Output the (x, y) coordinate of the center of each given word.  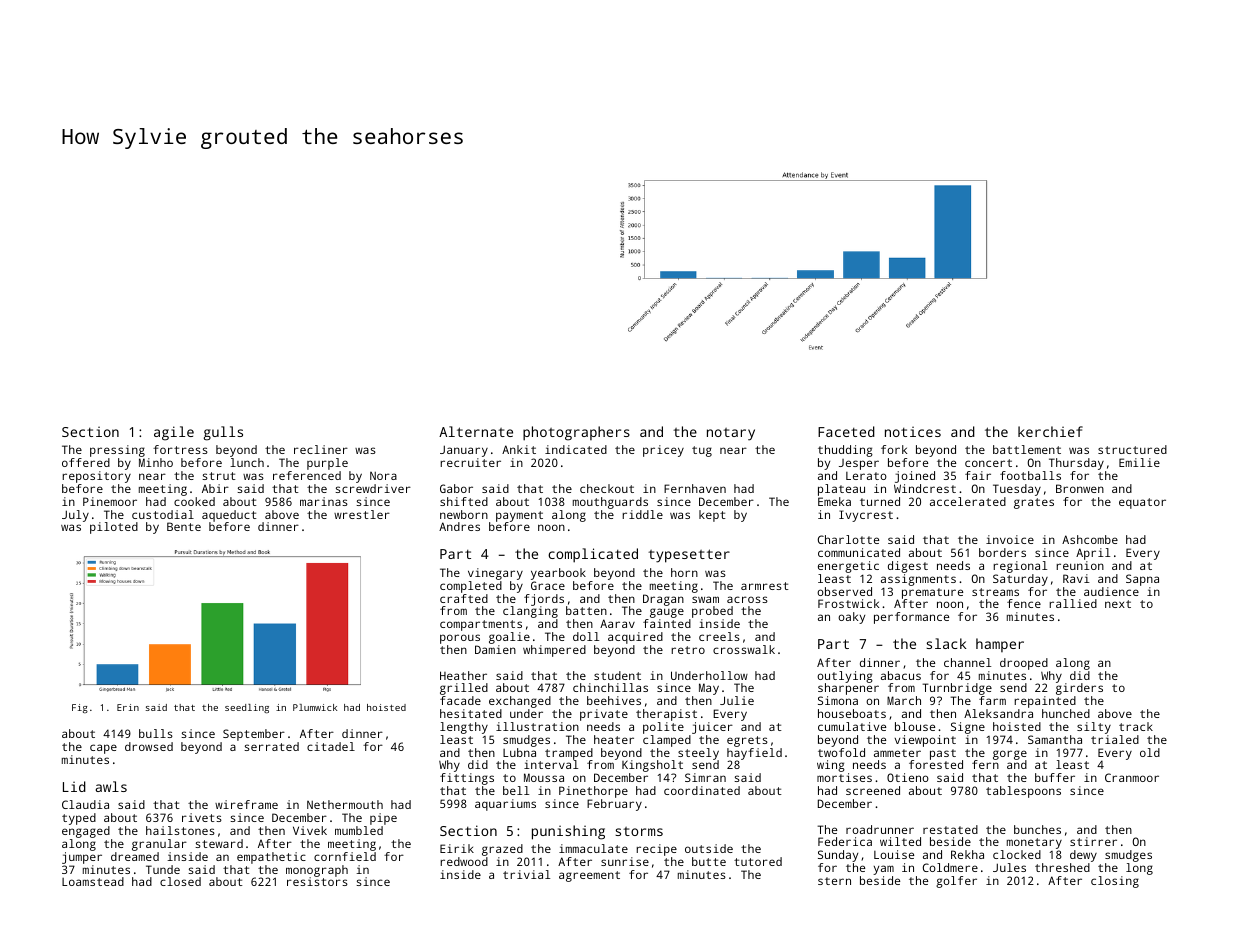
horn (684, 572)
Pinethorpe (593, 792)
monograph (317, 871)
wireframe (246, 804)
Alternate (476, 431)
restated (950, 829)
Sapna (1142, 580)
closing (1115, 882)
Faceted (846, 431)
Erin (128, 707)
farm (992, 700)
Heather (463, 675)
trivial (526, 874)
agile (174, 433)
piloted (114, 528)
